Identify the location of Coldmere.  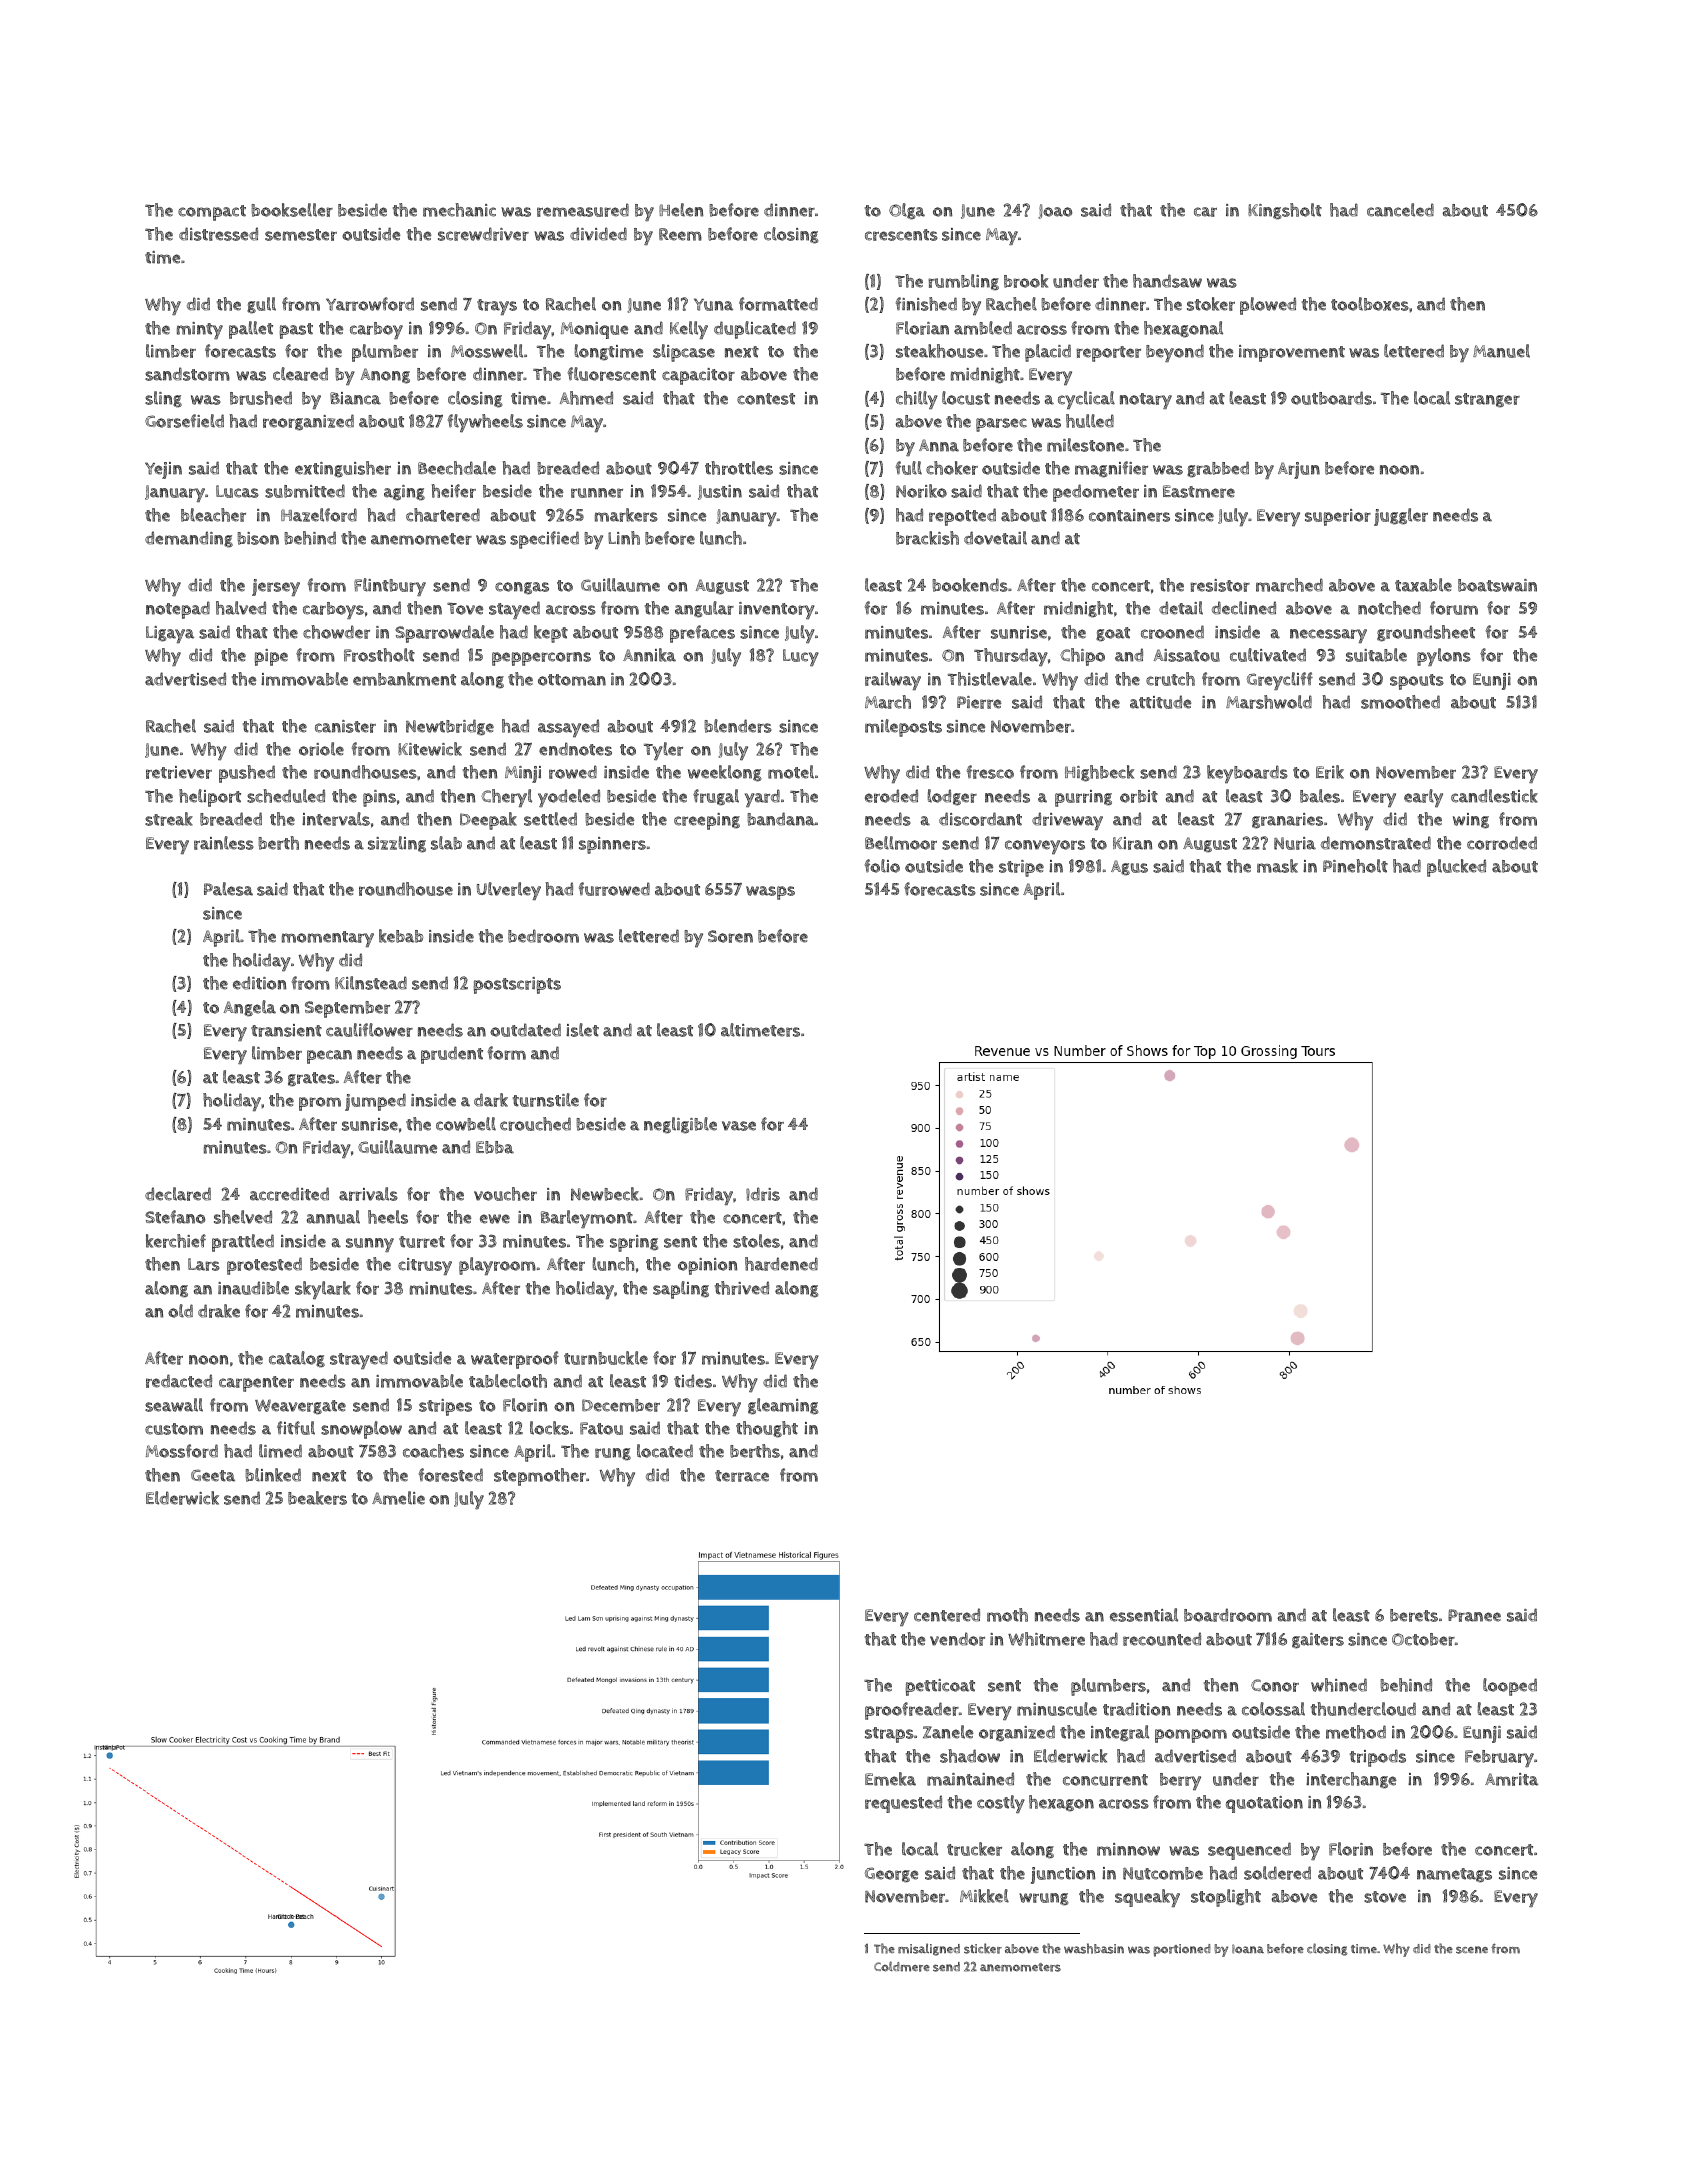
(902, 1966).
